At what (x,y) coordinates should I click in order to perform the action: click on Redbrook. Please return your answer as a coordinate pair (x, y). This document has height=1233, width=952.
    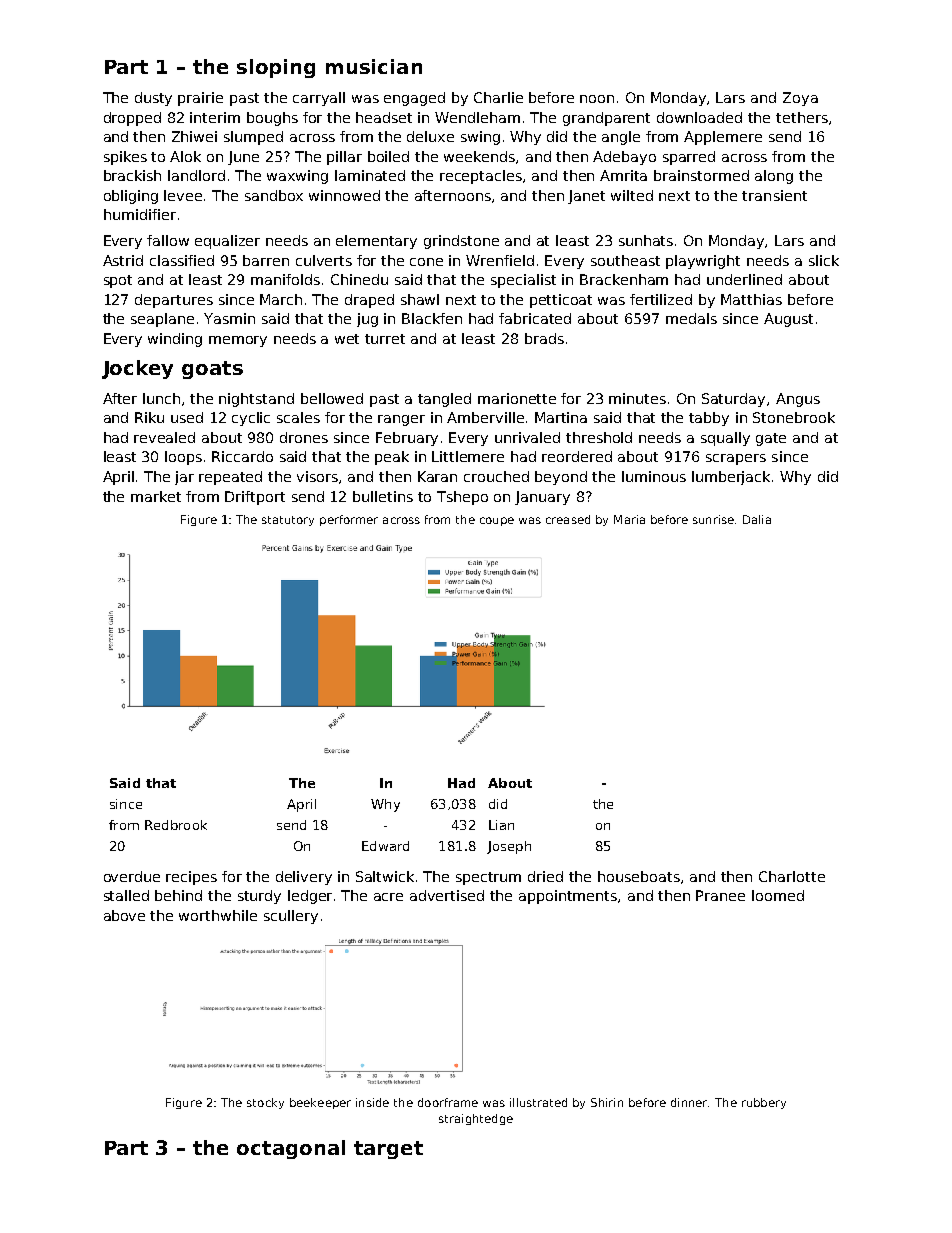
    Looking at the image, I should click on (176, 825).
